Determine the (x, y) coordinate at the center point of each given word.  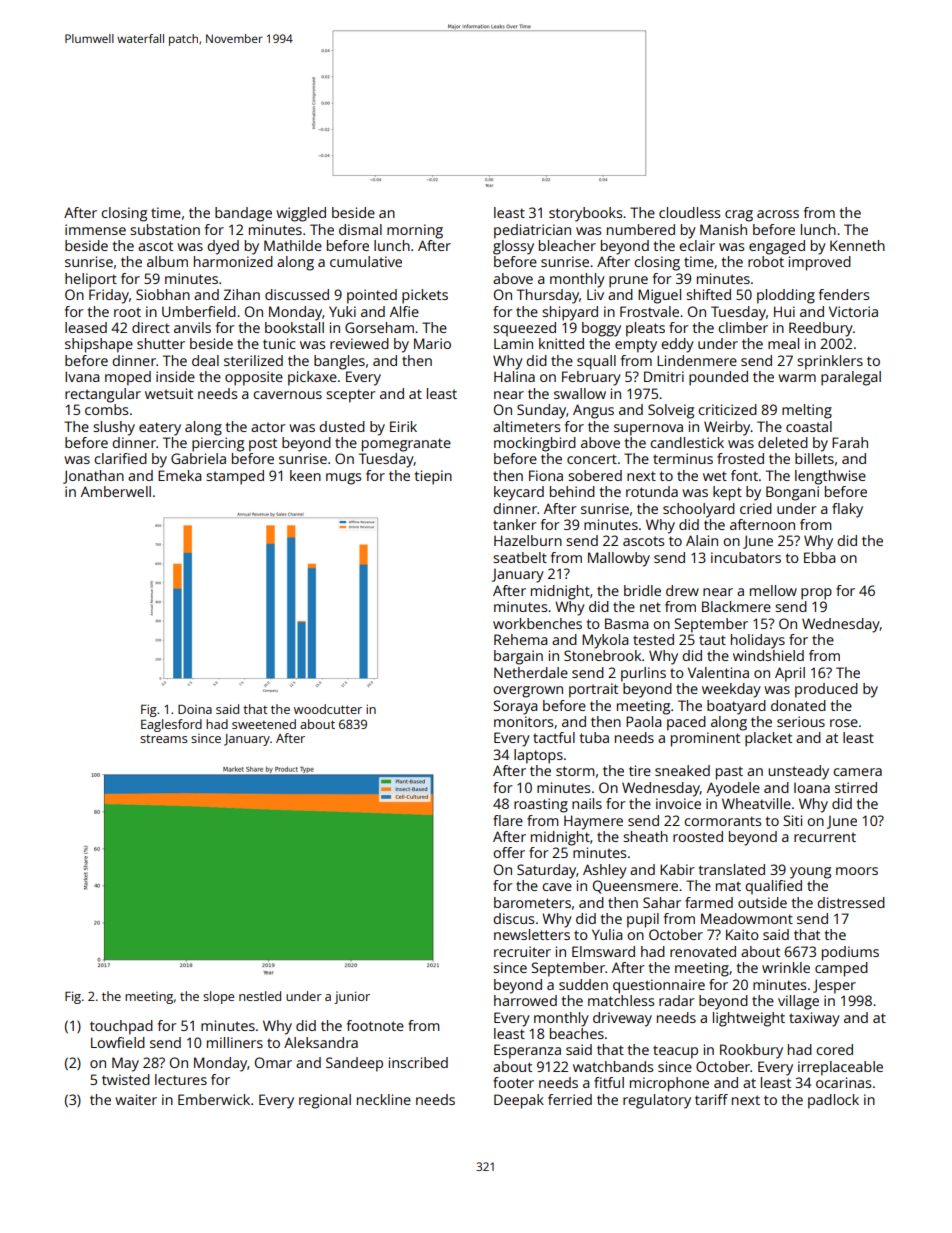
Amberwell (116, 491)
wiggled (301, 214)
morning (415, 231)
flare (508, 820)
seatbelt (520, 557)
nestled (260, 996)
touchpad (121, 1027)
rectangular (103, 395)
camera (857, 772)
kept (727, 493)
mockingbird (535, 444)
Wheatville (756, 803)
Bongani (792, 493)
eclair (697, 245)
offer (509, 852)
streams (163, 739)
